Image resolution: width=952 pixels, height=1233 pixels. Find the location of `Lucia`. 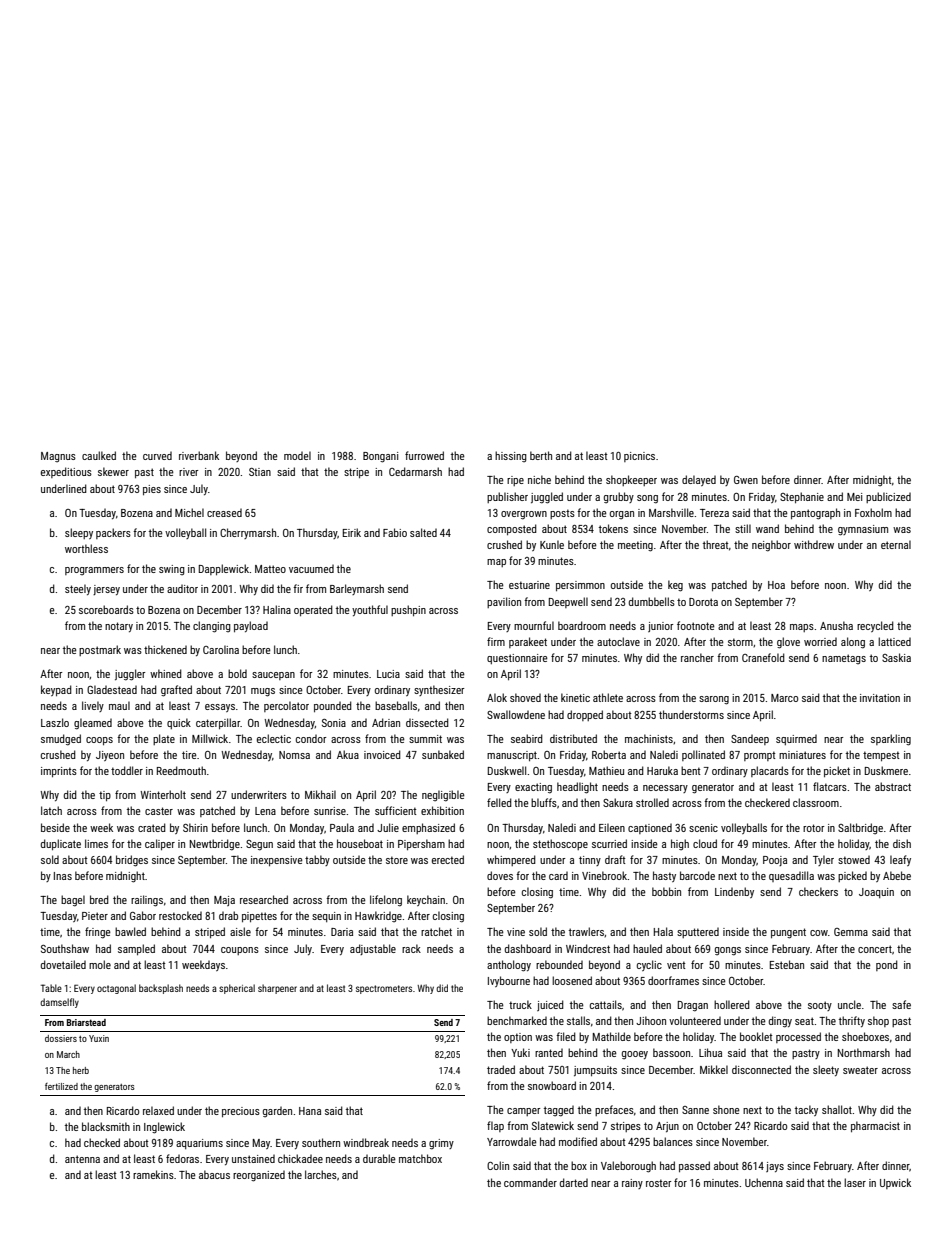

Lucia is located at coordinates (388, 674).
